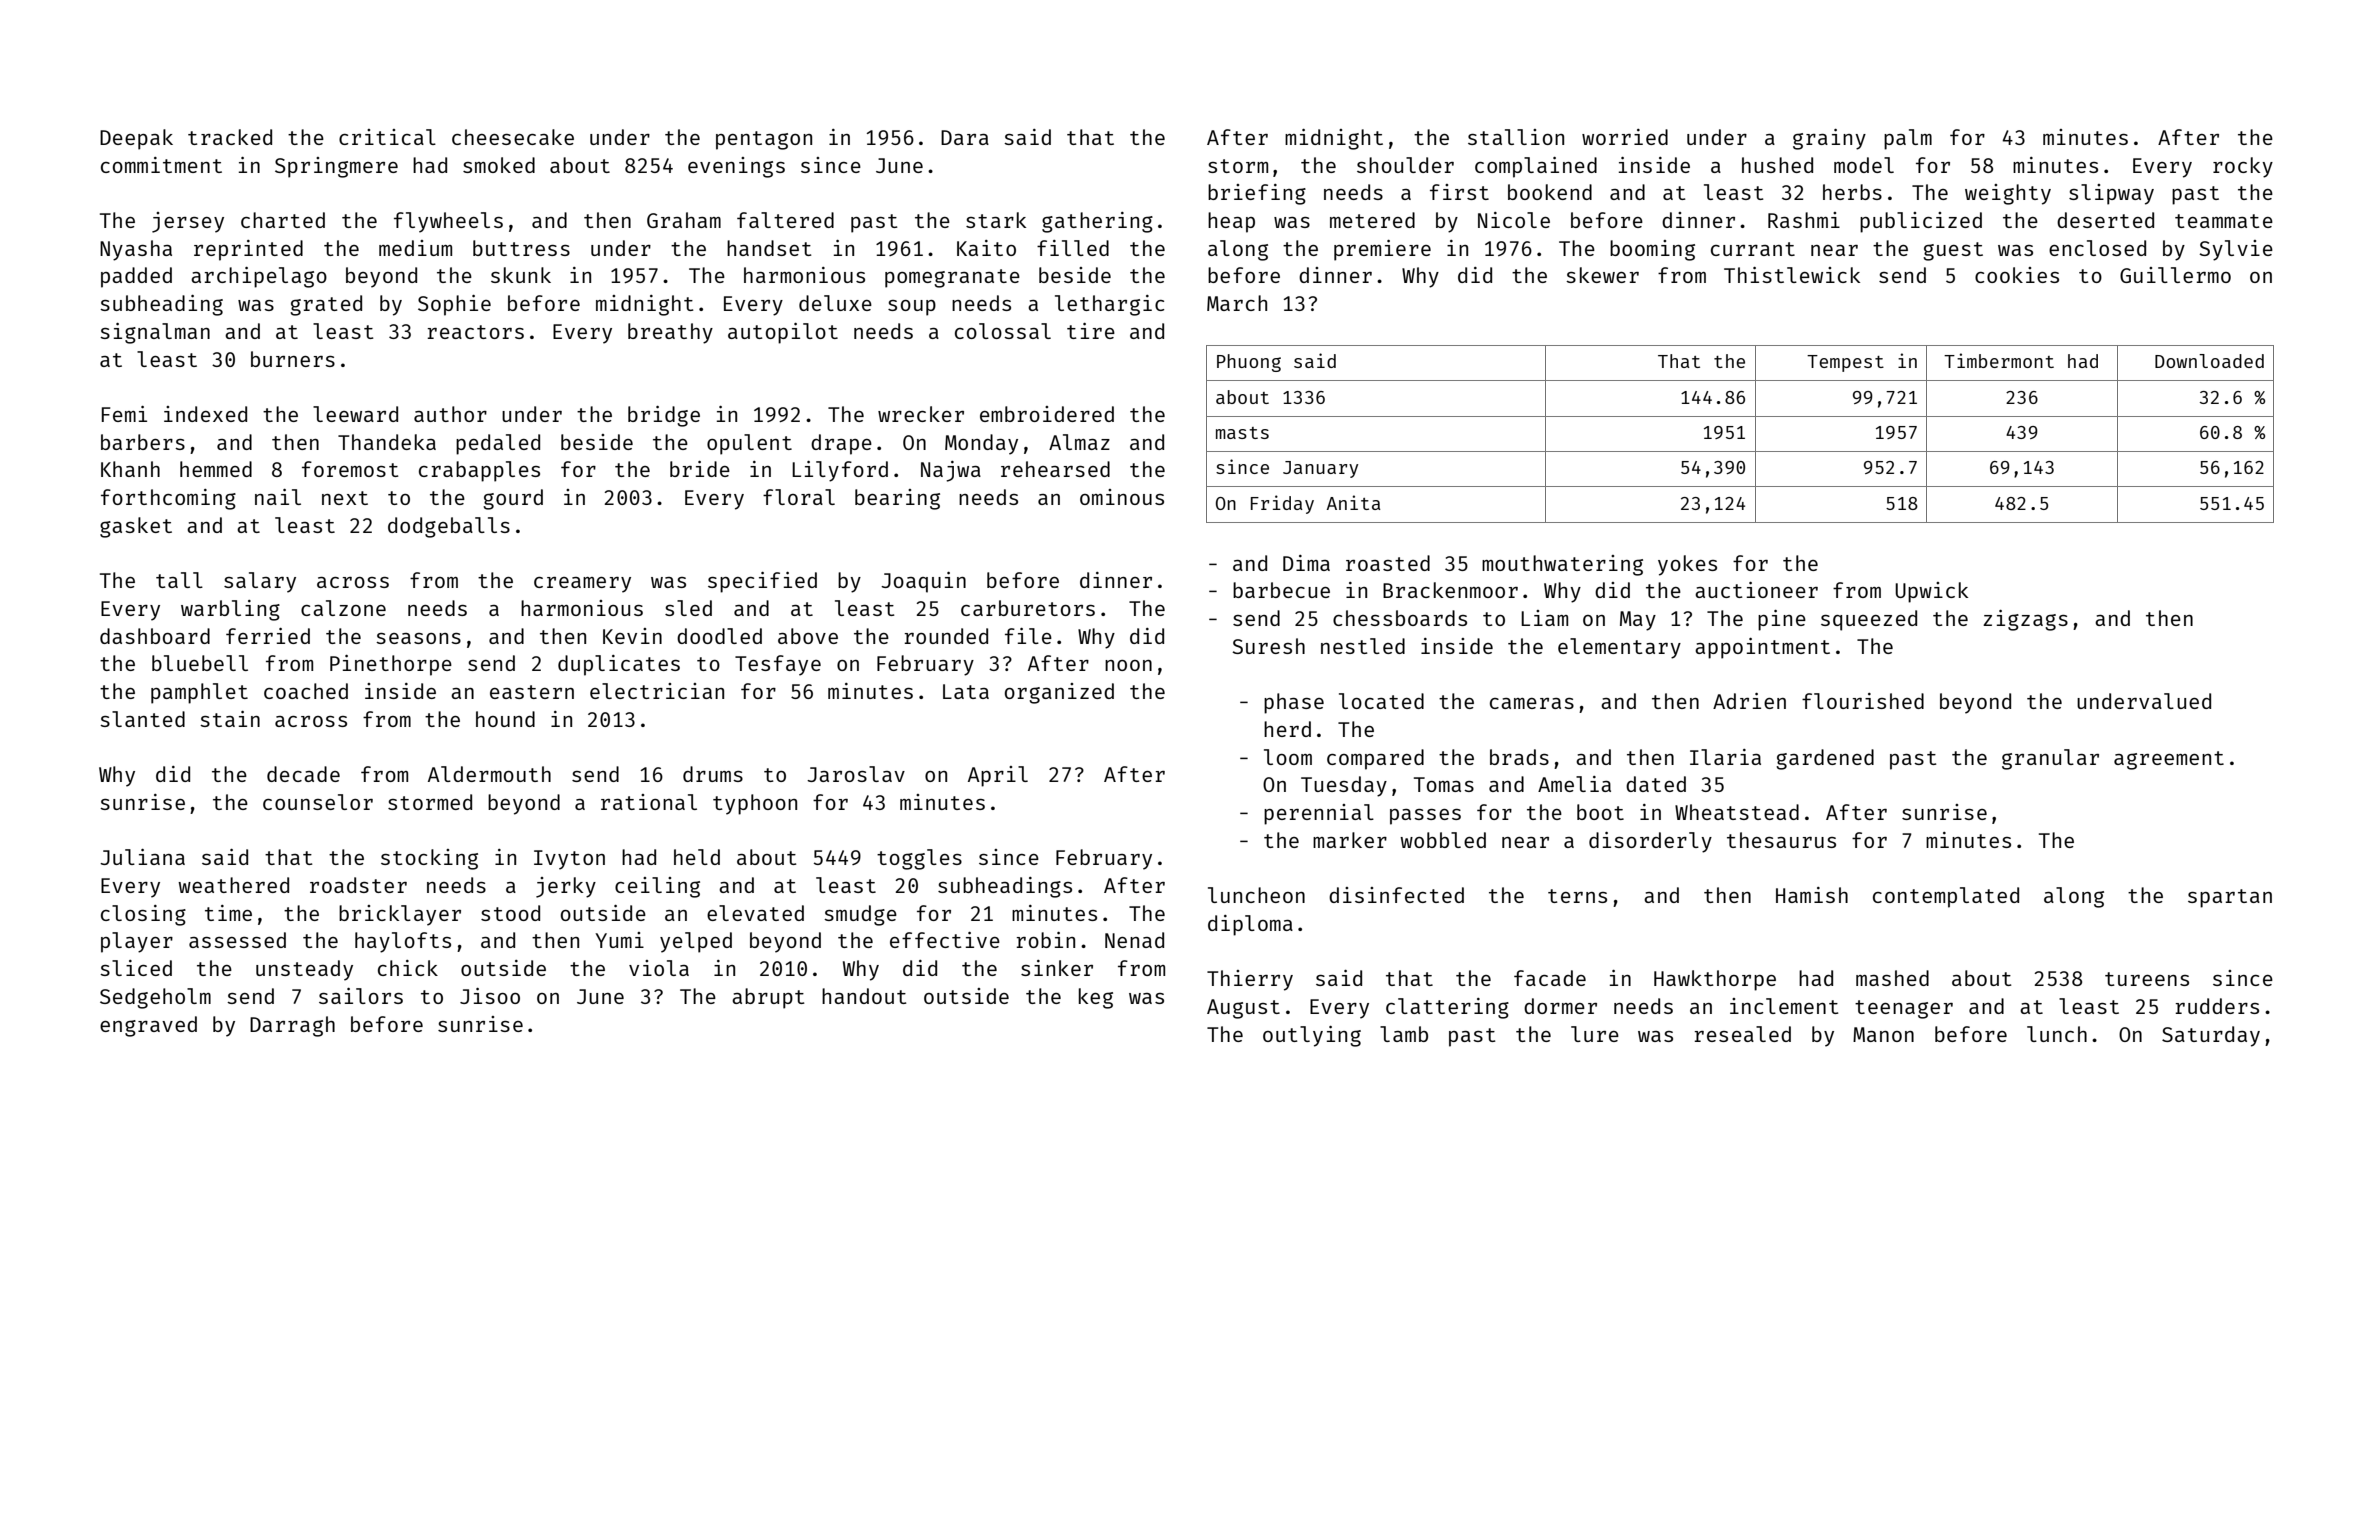 This page has width=2373, height=1535. I want to click on complained, so click(1536, 167).
